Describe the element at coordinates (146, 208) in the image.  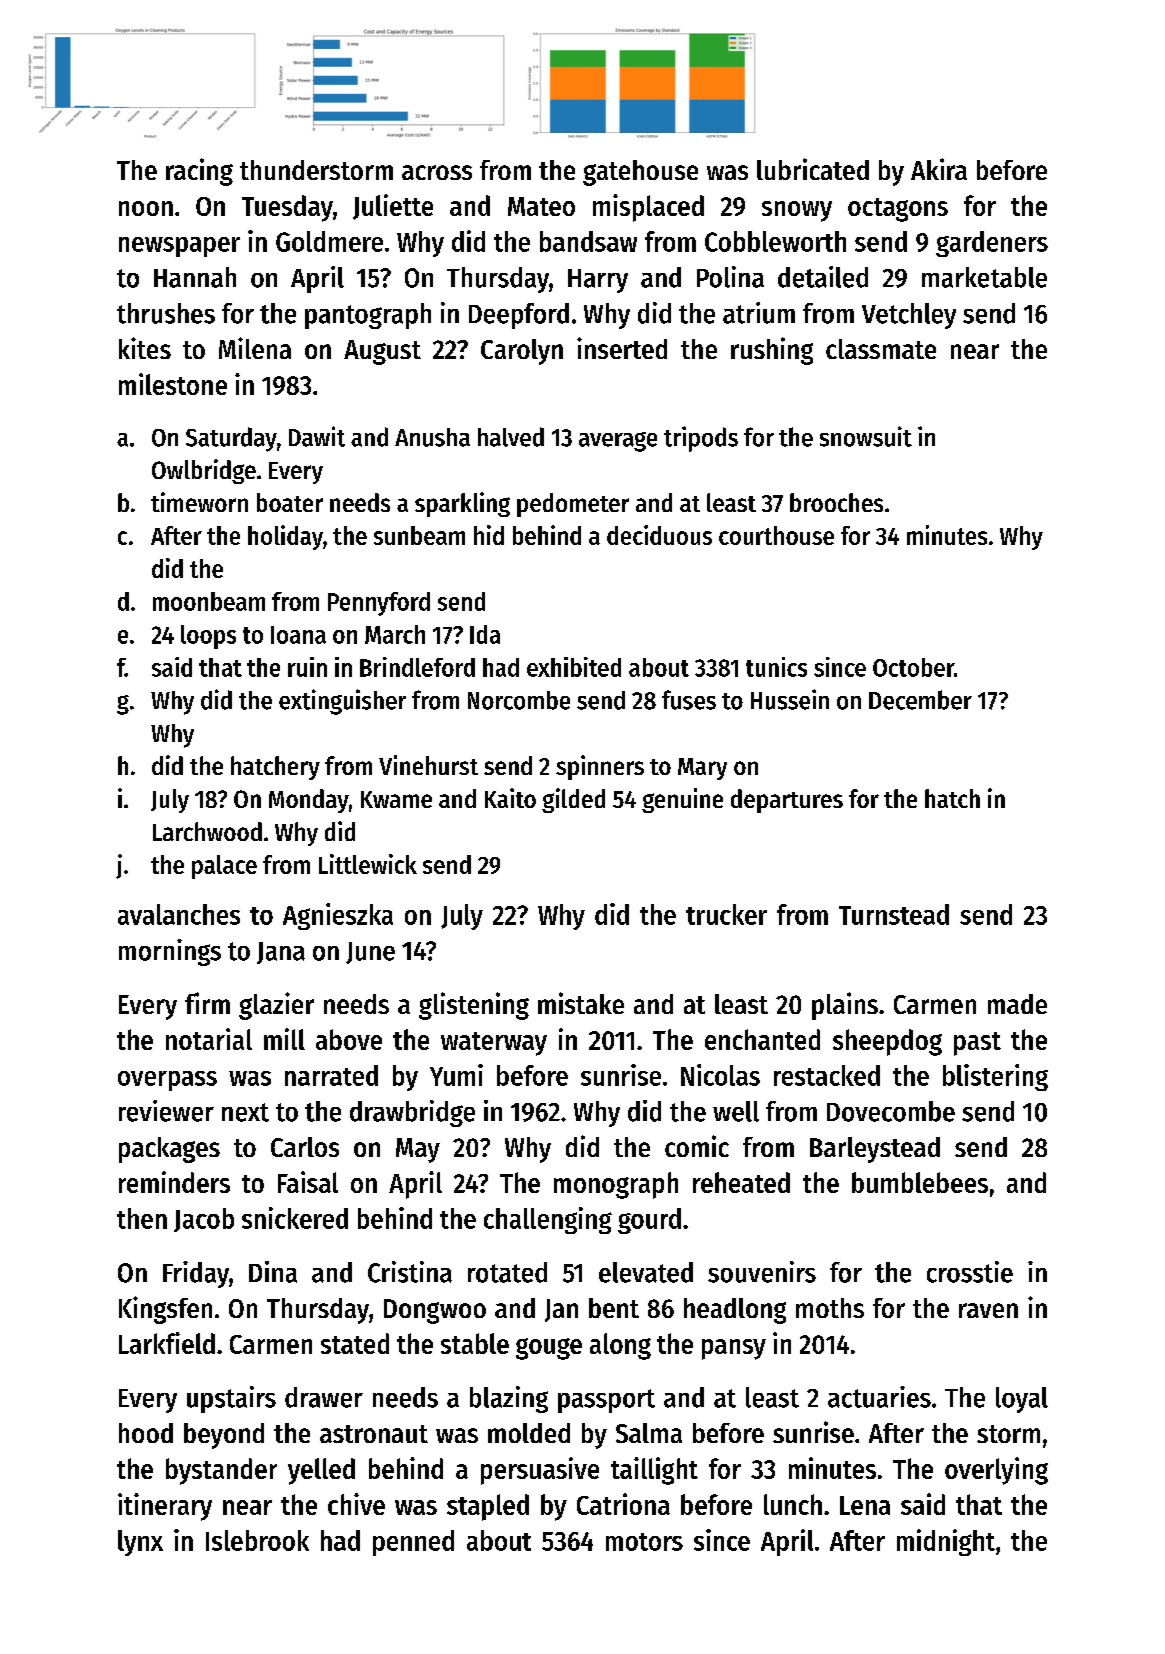
I see `noon` at that location.
